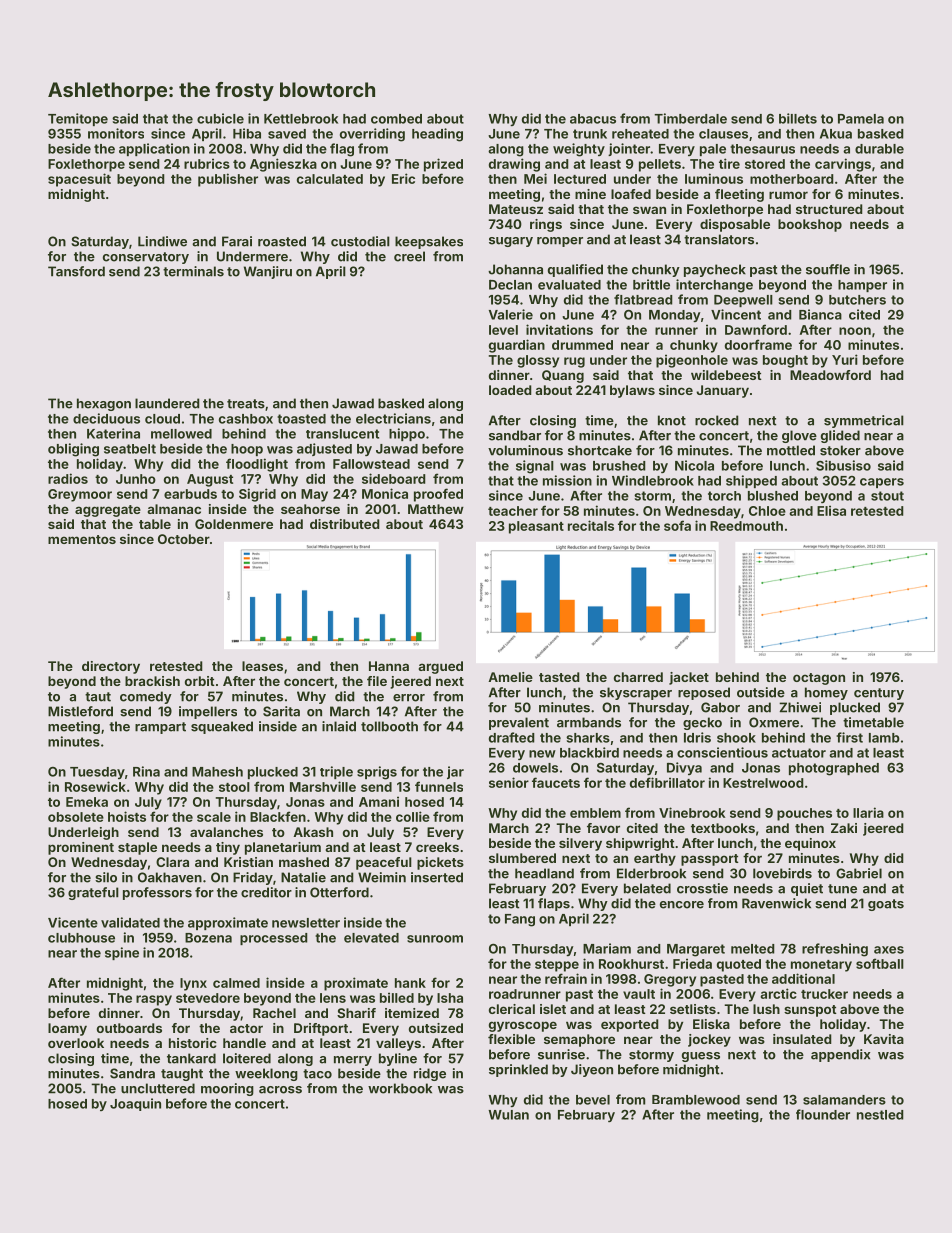  What do you see at coordinates (826, 693) in the image?
I see `homey` at bounding box center [826, 693].
